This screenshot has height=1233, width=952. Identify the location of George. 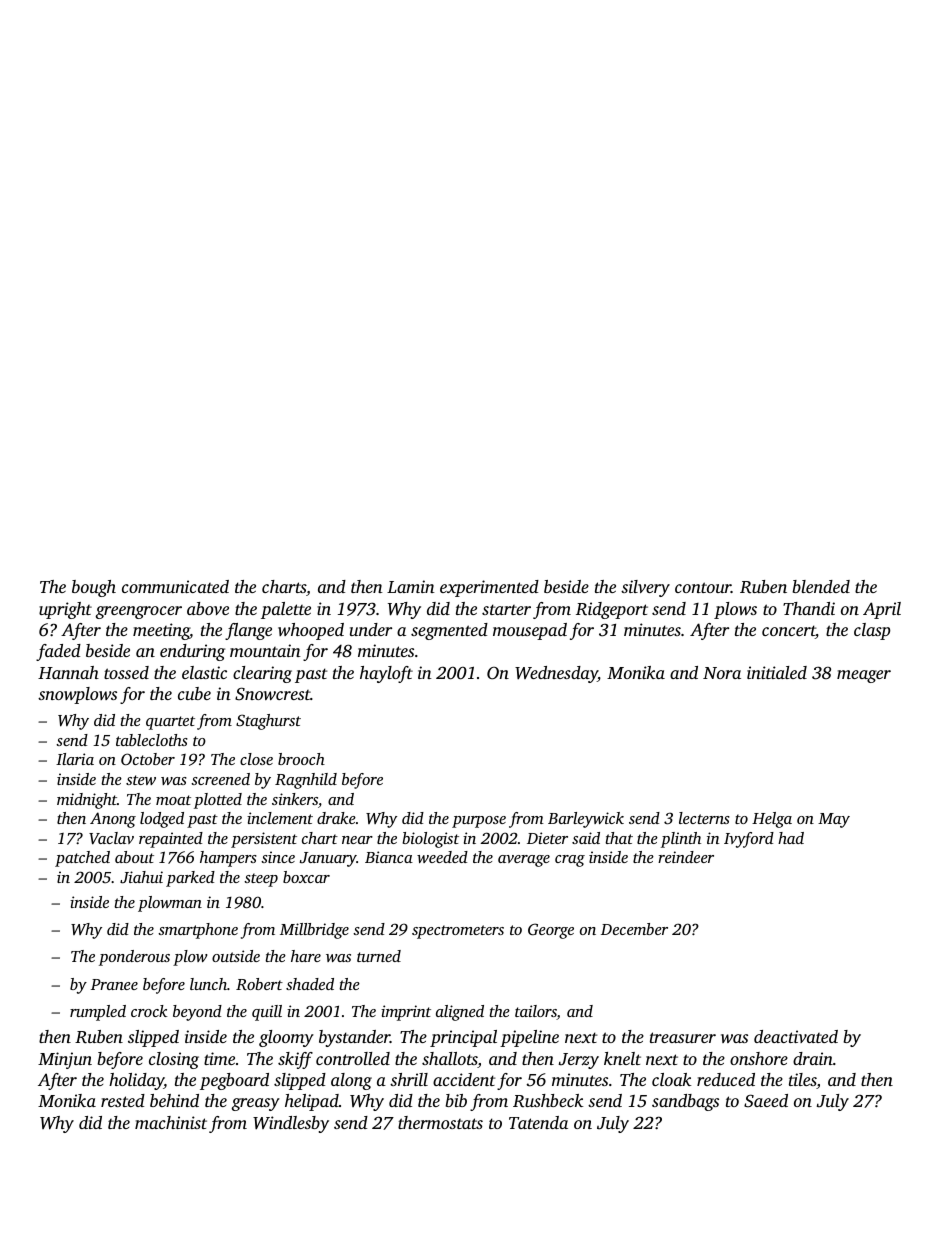
(551, 931).
